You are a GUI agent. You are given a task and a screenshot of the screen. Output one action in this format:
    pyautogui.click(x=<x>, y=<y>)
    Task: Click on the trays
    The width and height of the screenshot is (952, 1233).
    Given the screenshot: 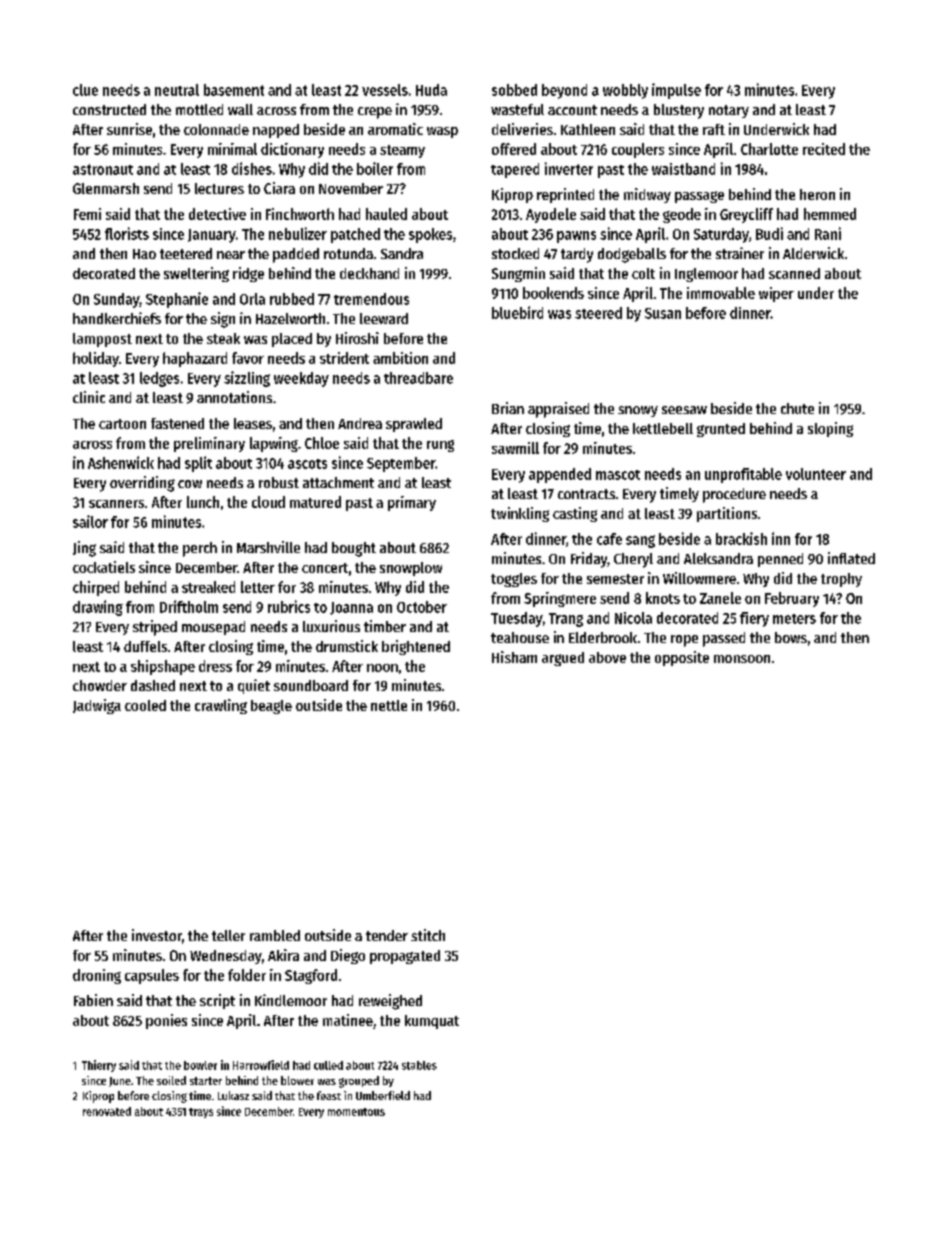 What is the action you would take?
    pyautogui.click(x=201, y=1113)
